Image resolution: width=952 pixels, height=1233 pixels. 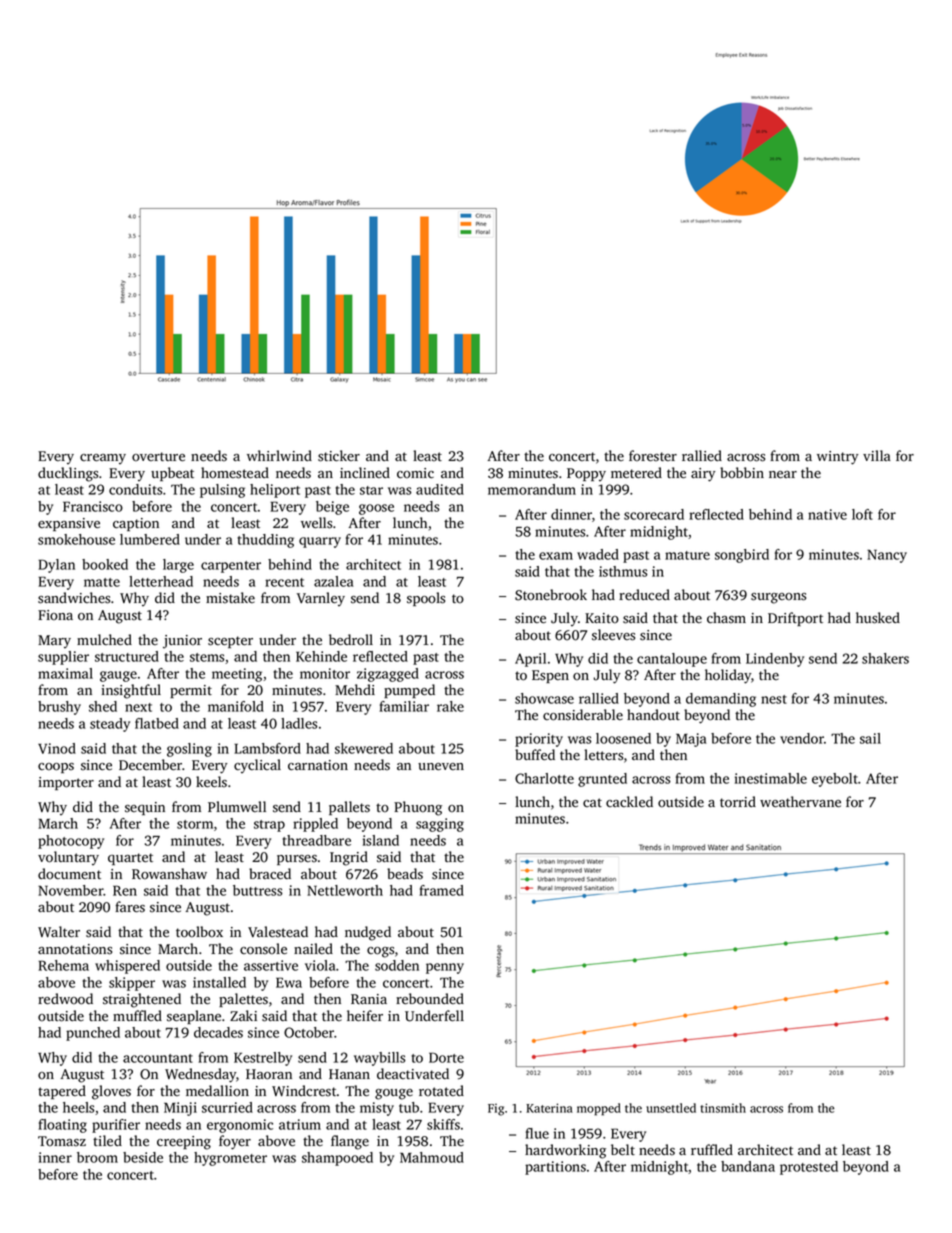 What do you see at coordinates (69, 524) in the screenshot?
I see `expansive` at bounding box center [69, 524].
